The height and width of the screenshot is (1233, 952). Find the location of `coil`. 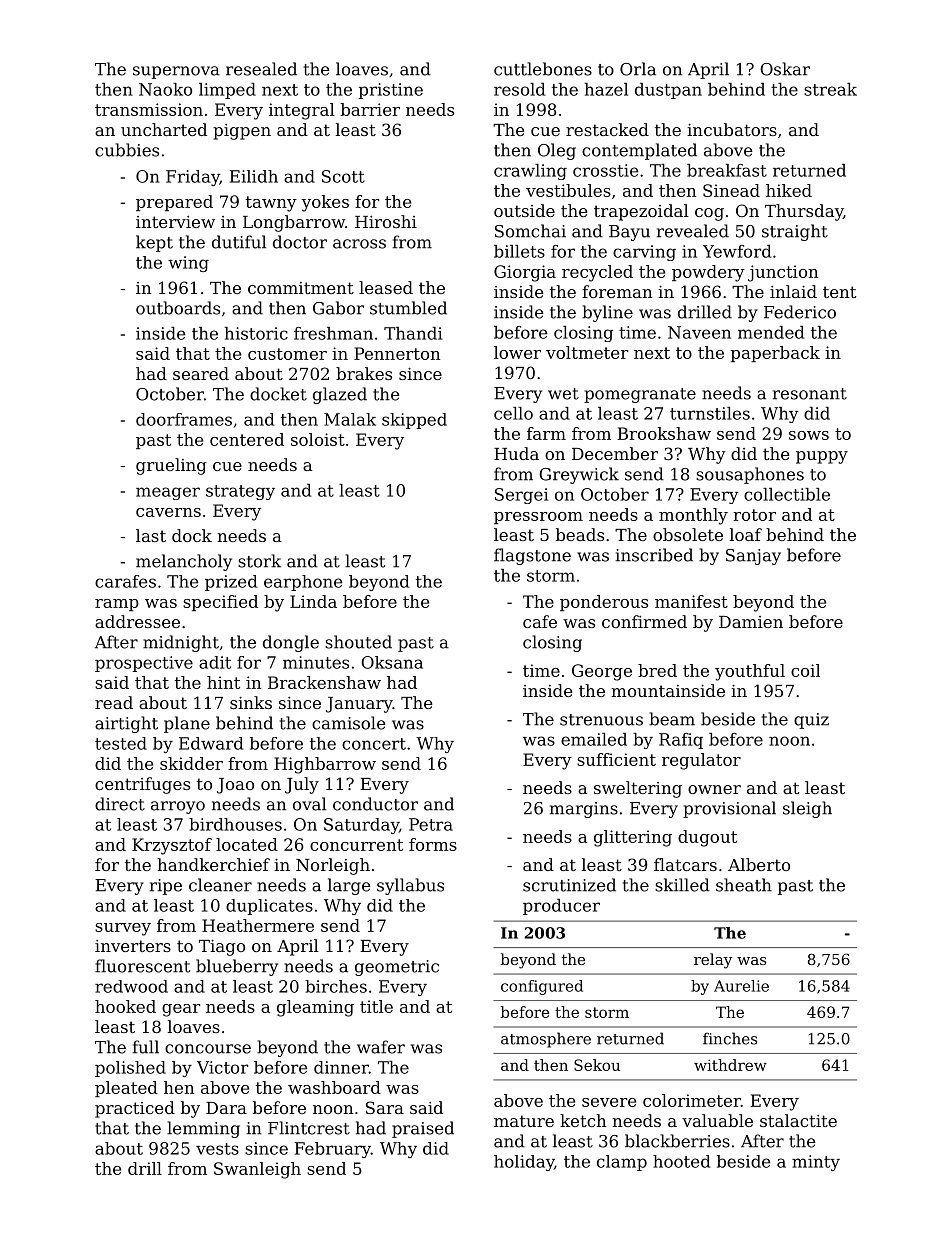

coil is located at coordinates (805, 670).
